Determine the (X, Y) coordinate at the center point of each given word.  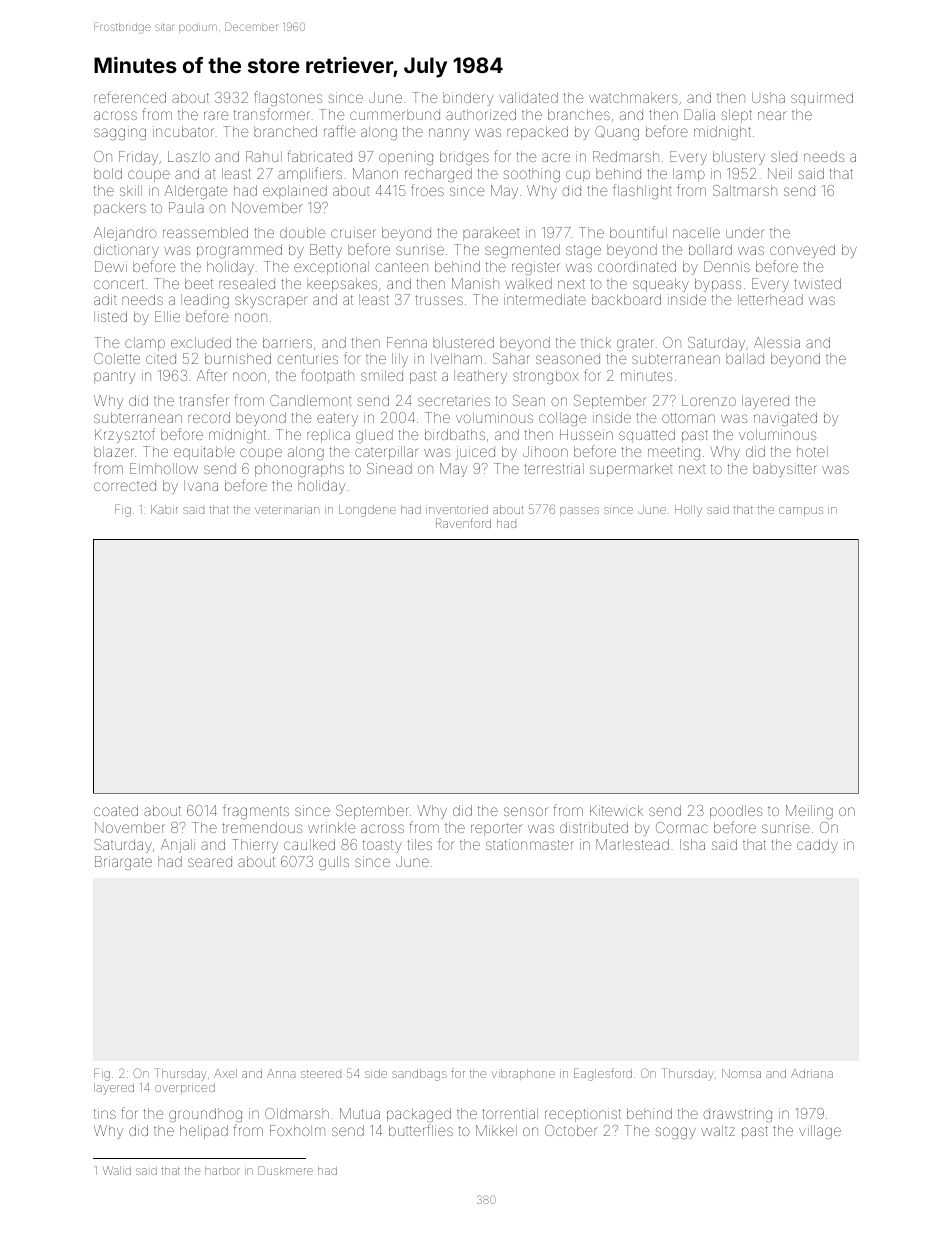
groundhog (205, 1115)
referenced (130, 97)
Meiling (809, 812)
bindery (468, 99)
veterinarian (286, 510)
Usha (768, 97)
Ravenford (463, 523)
